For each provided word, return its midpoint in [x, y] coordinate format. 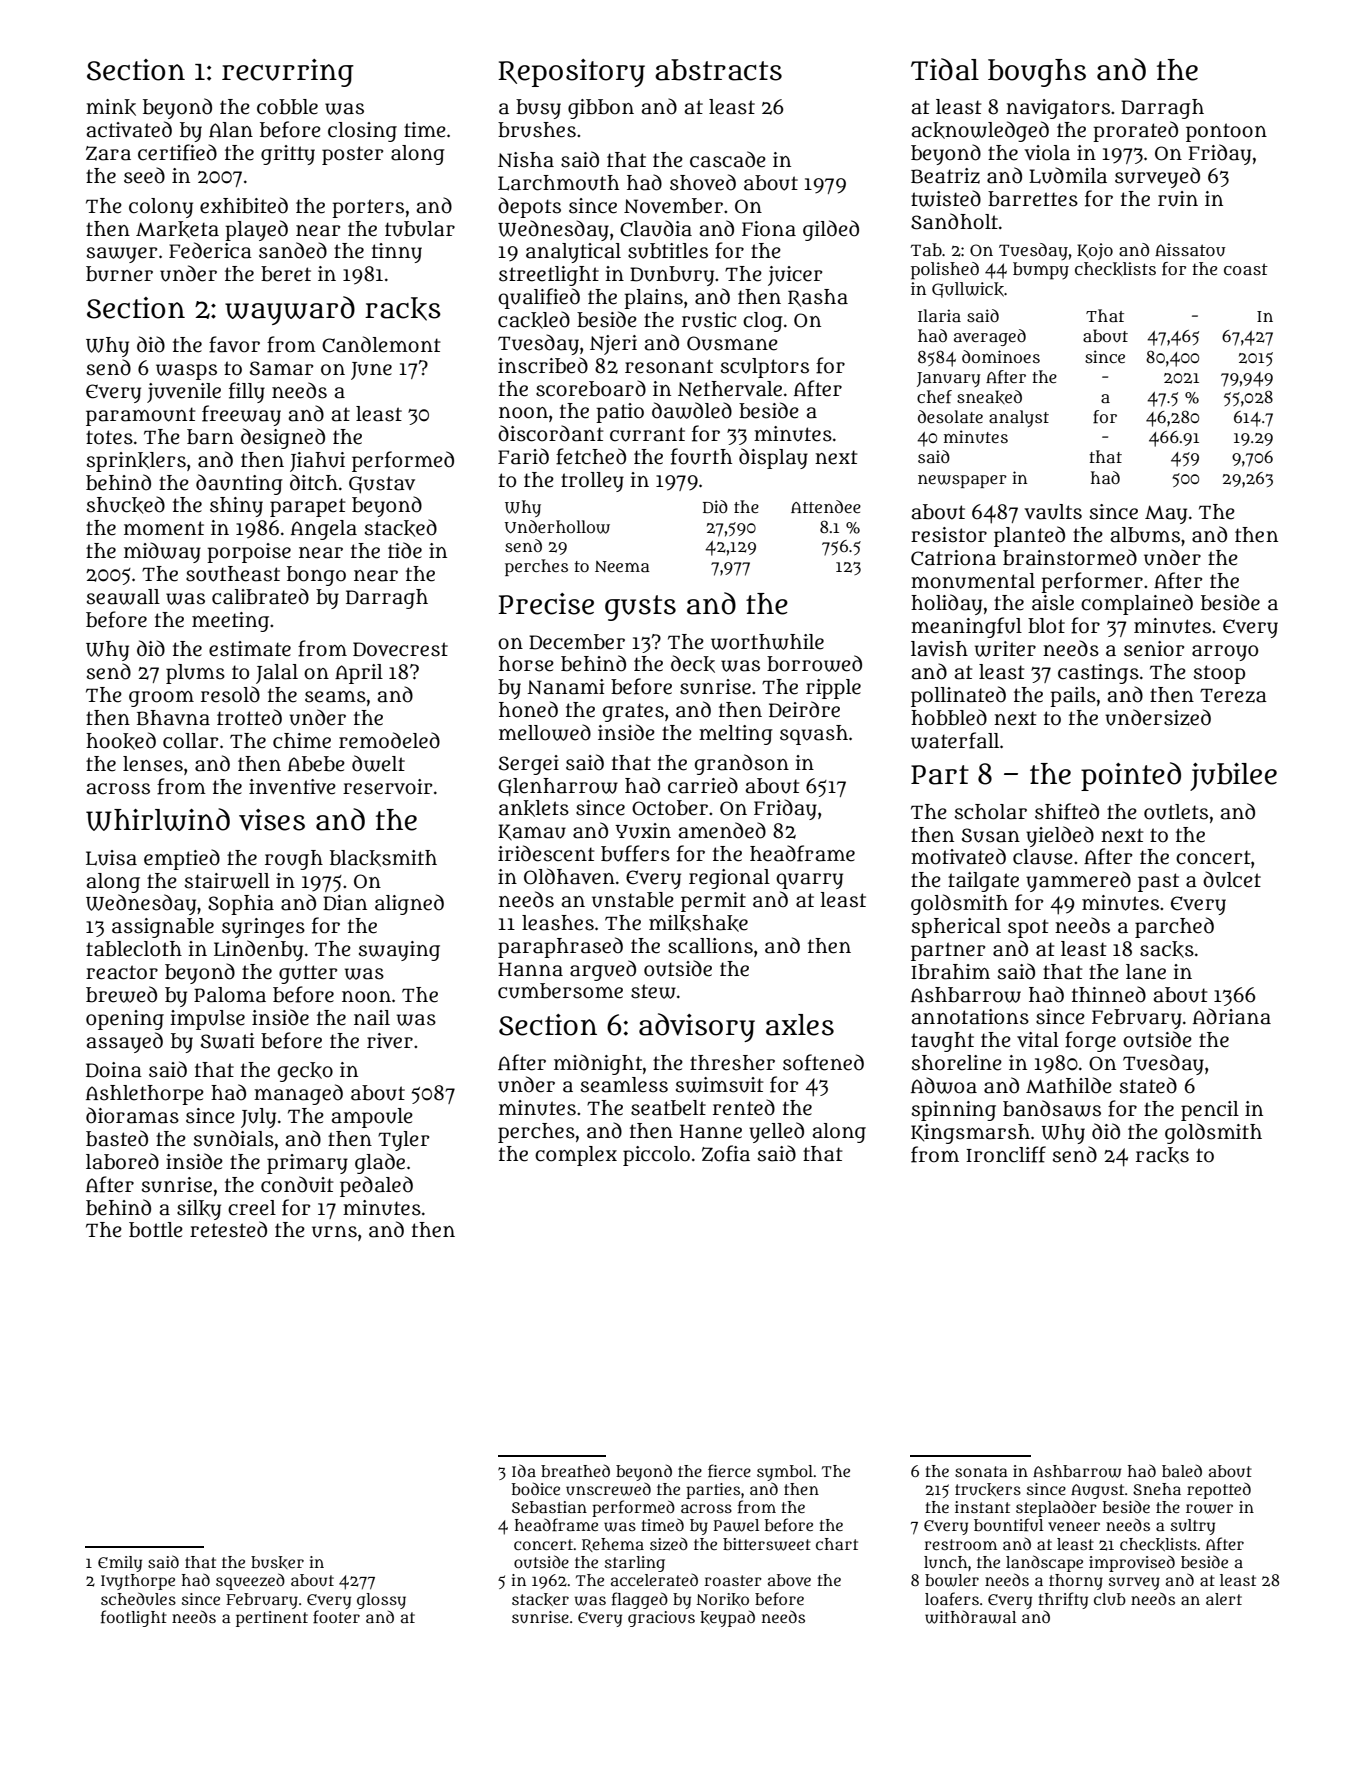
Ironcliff [1006, 1154]
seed [144, 175]
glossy [381, 1601]
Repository [571, 73]
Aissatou [1190, 250]
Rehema [613, 1545]
